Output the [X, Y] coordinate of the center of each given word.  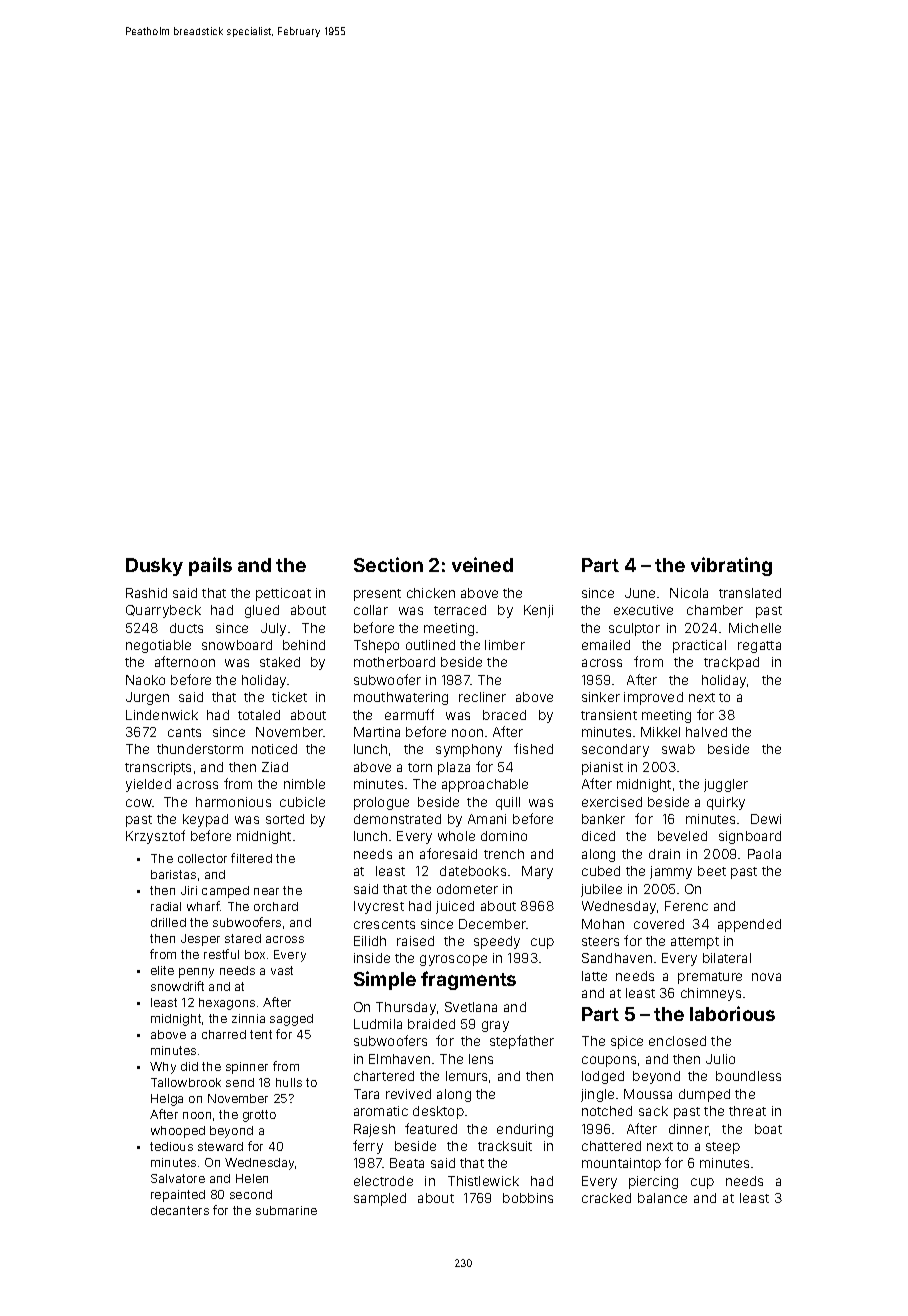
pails [210, 566]
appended [749, 925]
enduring [525, 1130]
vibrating [731, 566]
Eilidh [370, 941]
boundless [748, 1076]
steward [220, 1146]
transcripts [158, 768]
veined [482, 564]
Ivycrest [379, 907]
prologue [381, 803]
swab [678, 749]
